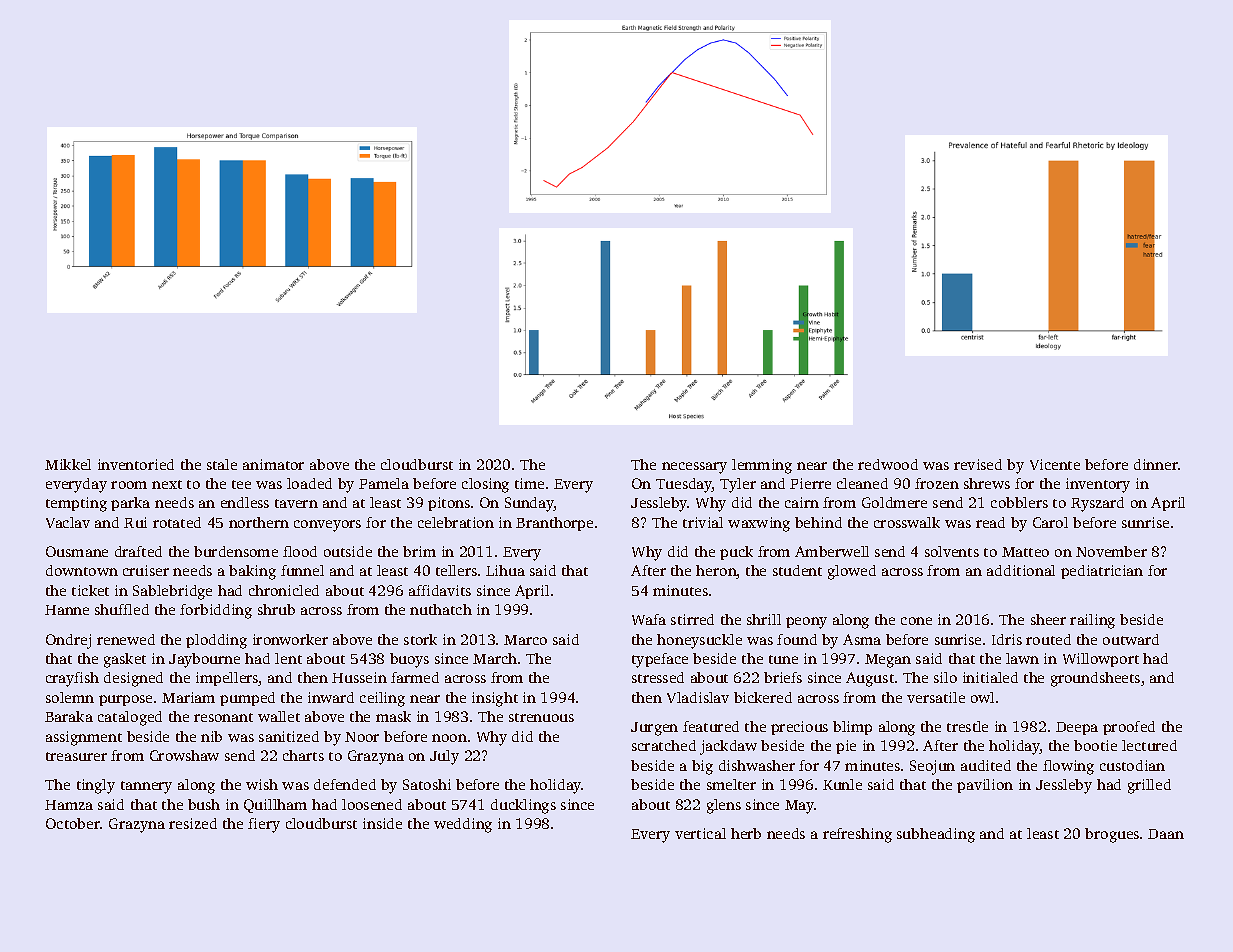 This screenshot has height=952, width=1233. What do you see at coordinates (68, 641) in the screenshot?
I see `Ondrej` at bounding box center [68, 641].
